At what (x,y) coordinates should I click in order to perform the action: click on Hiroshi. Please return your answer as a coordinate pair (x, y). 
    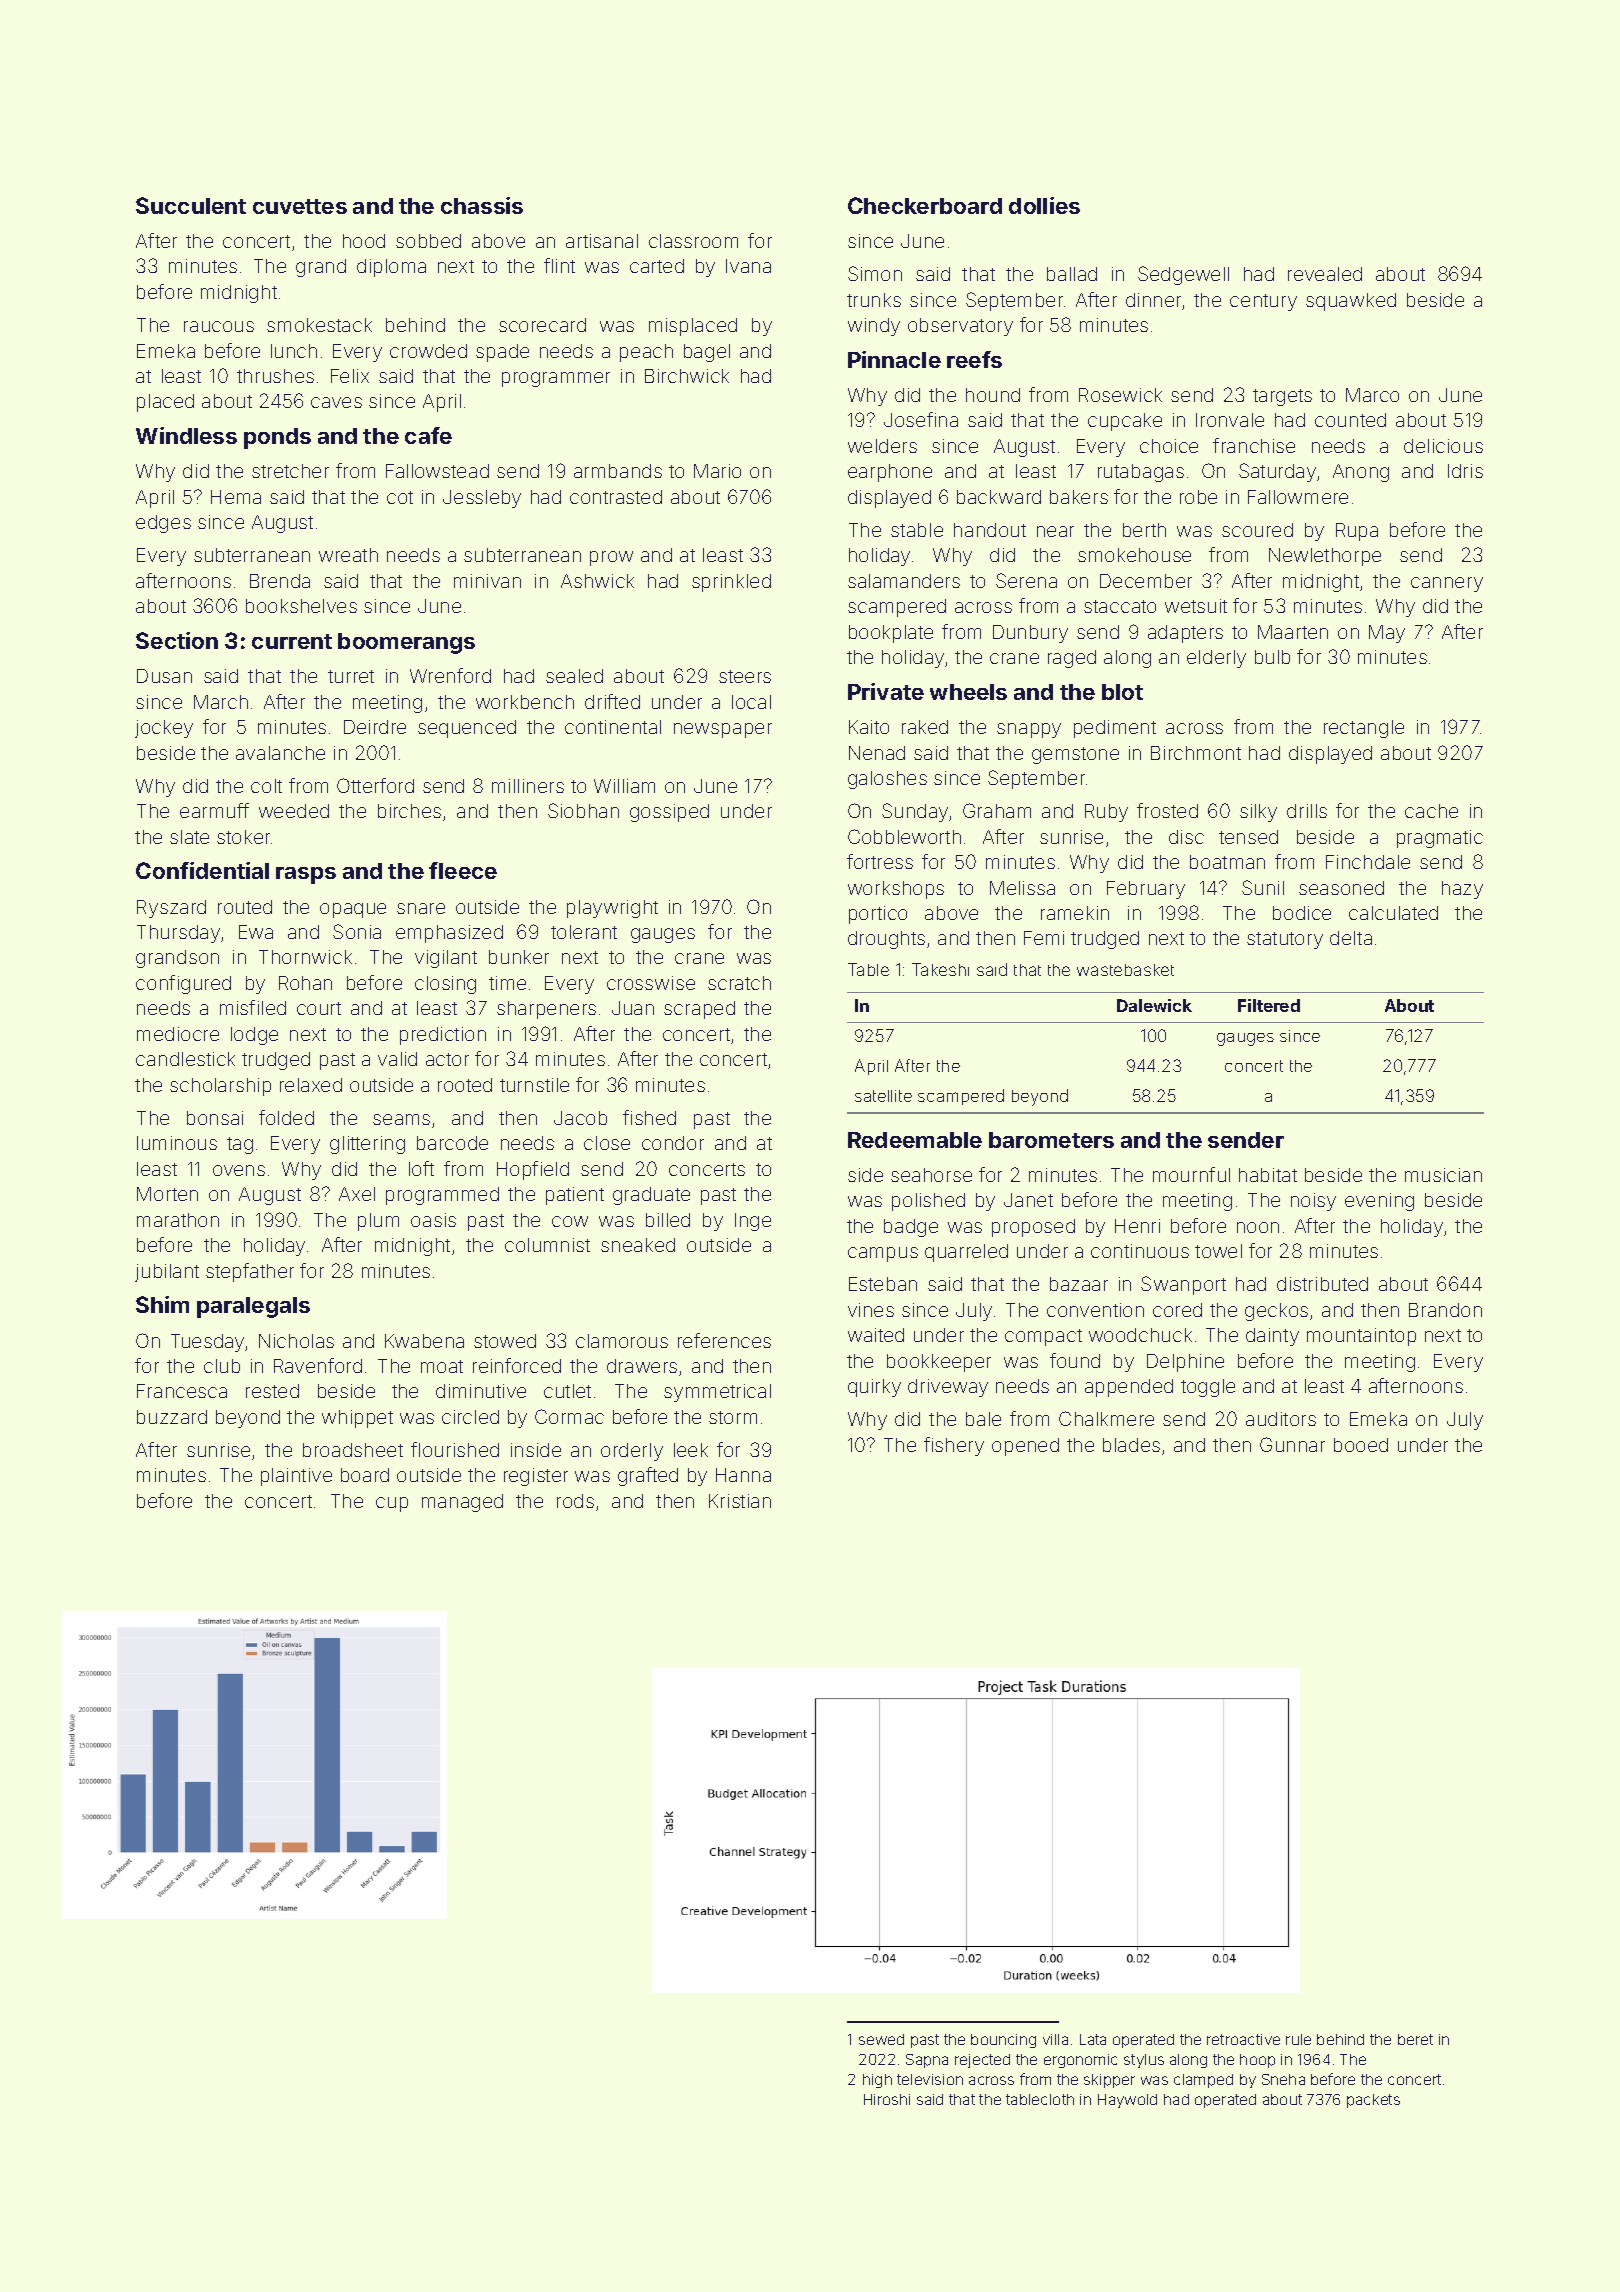
    Looking at the image, I should click on (887, 2099).
